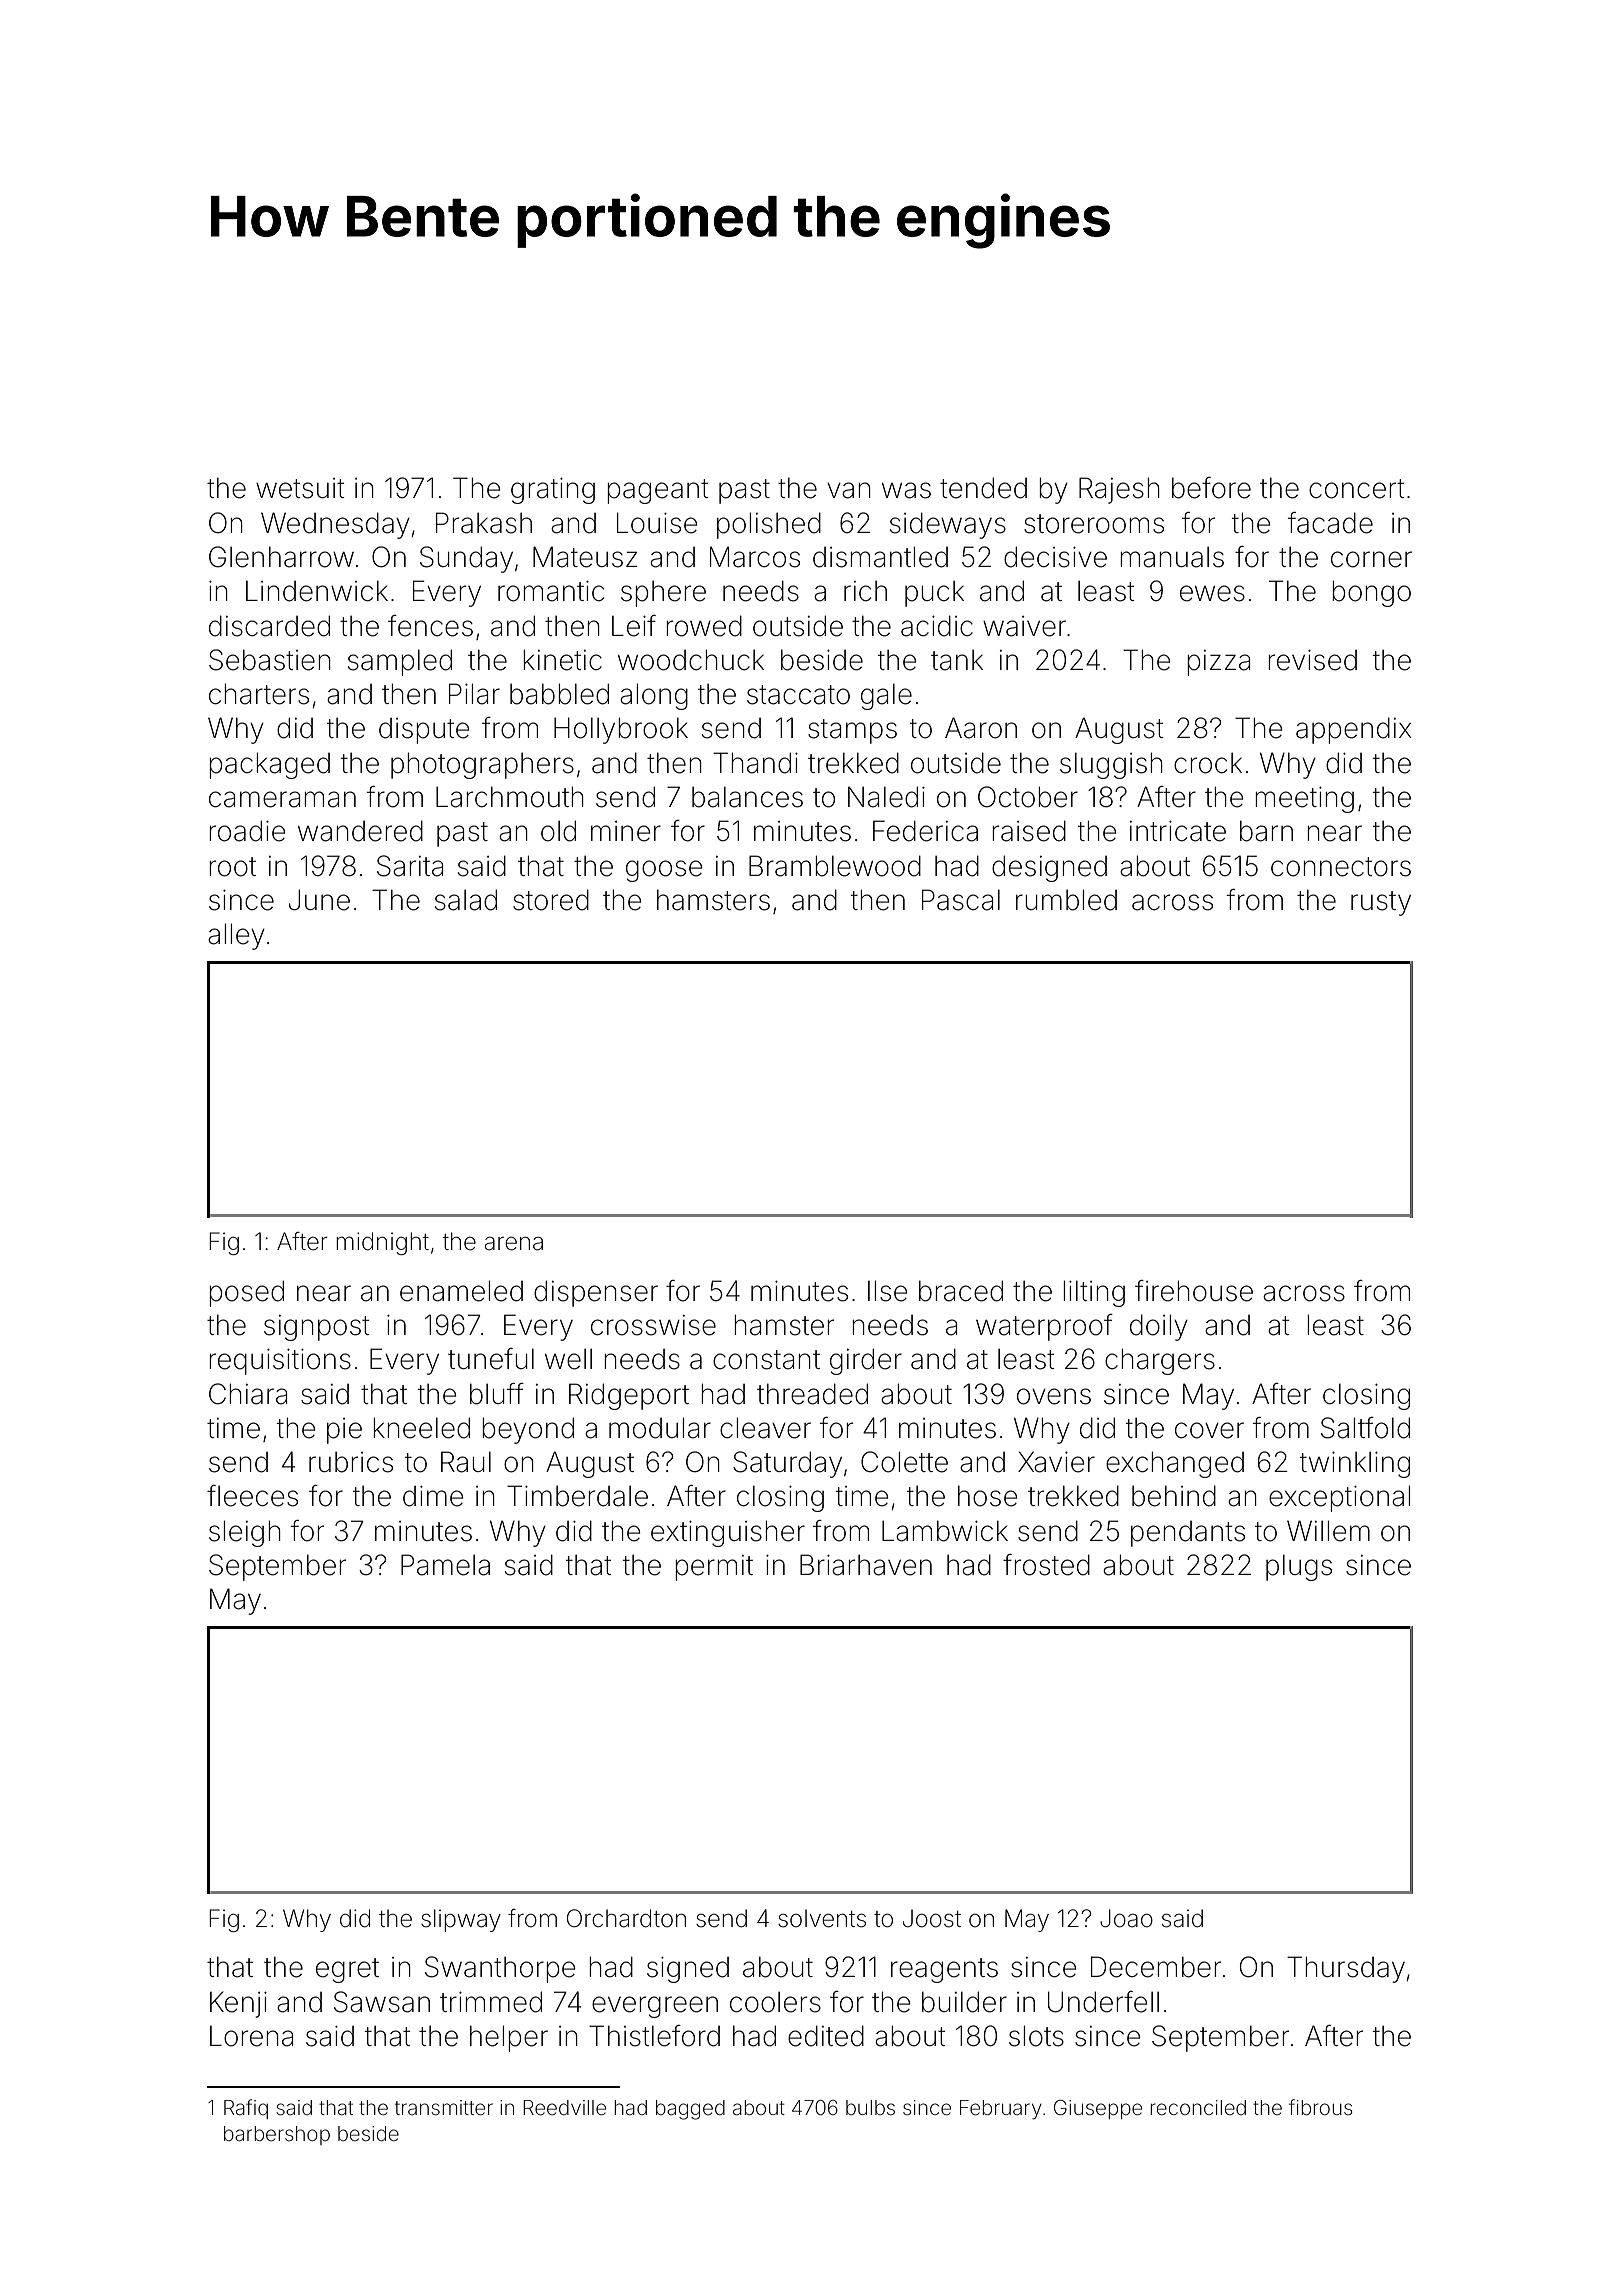 The height and width of the screenshot is (2292, 1620). Describe the element at coordinates (755, 763) in the screenshot. I see `Thandi` at that location.
